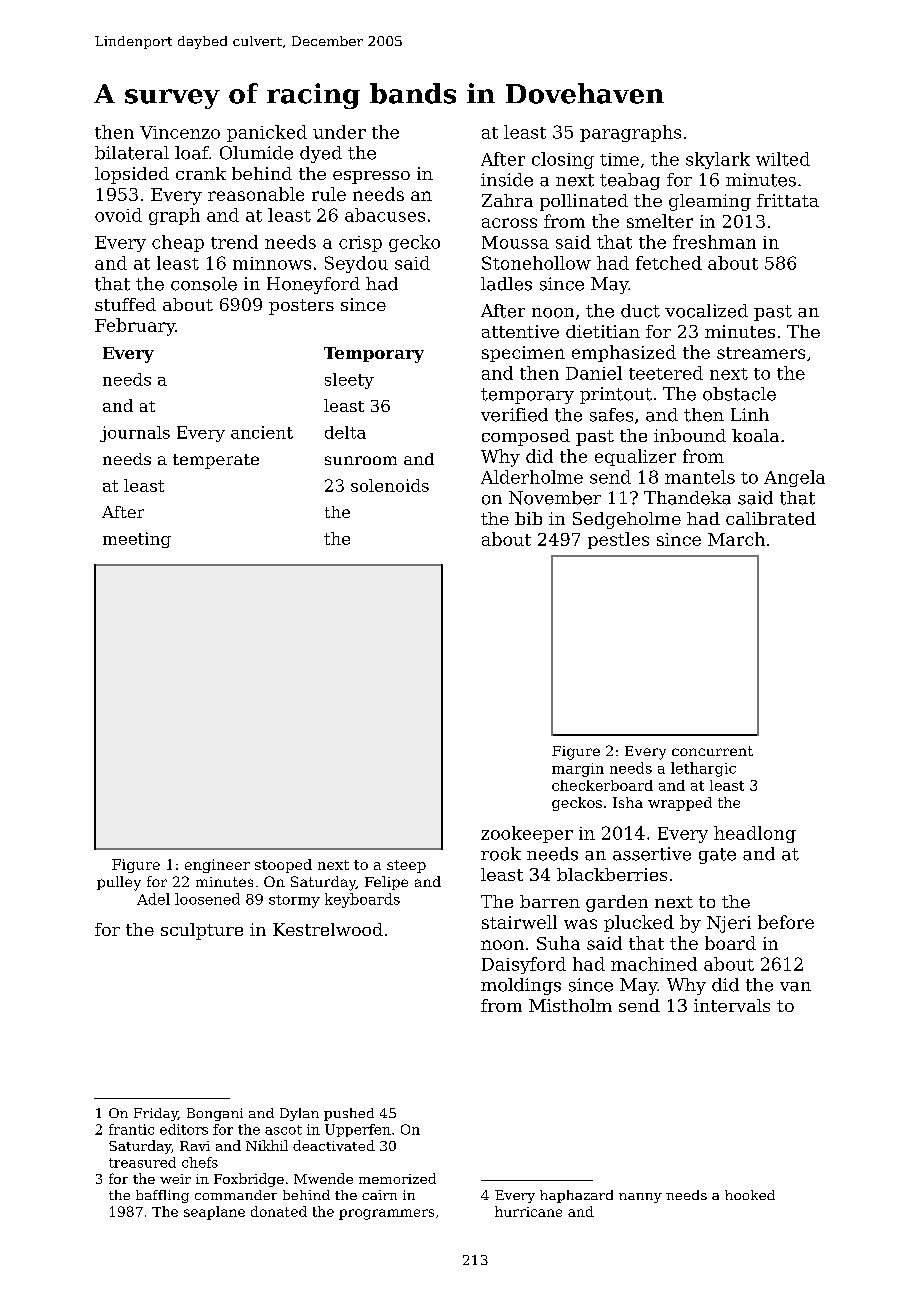  Describe the element at coordinates (386, 1214) in the image. I see `programmers` at that location.
